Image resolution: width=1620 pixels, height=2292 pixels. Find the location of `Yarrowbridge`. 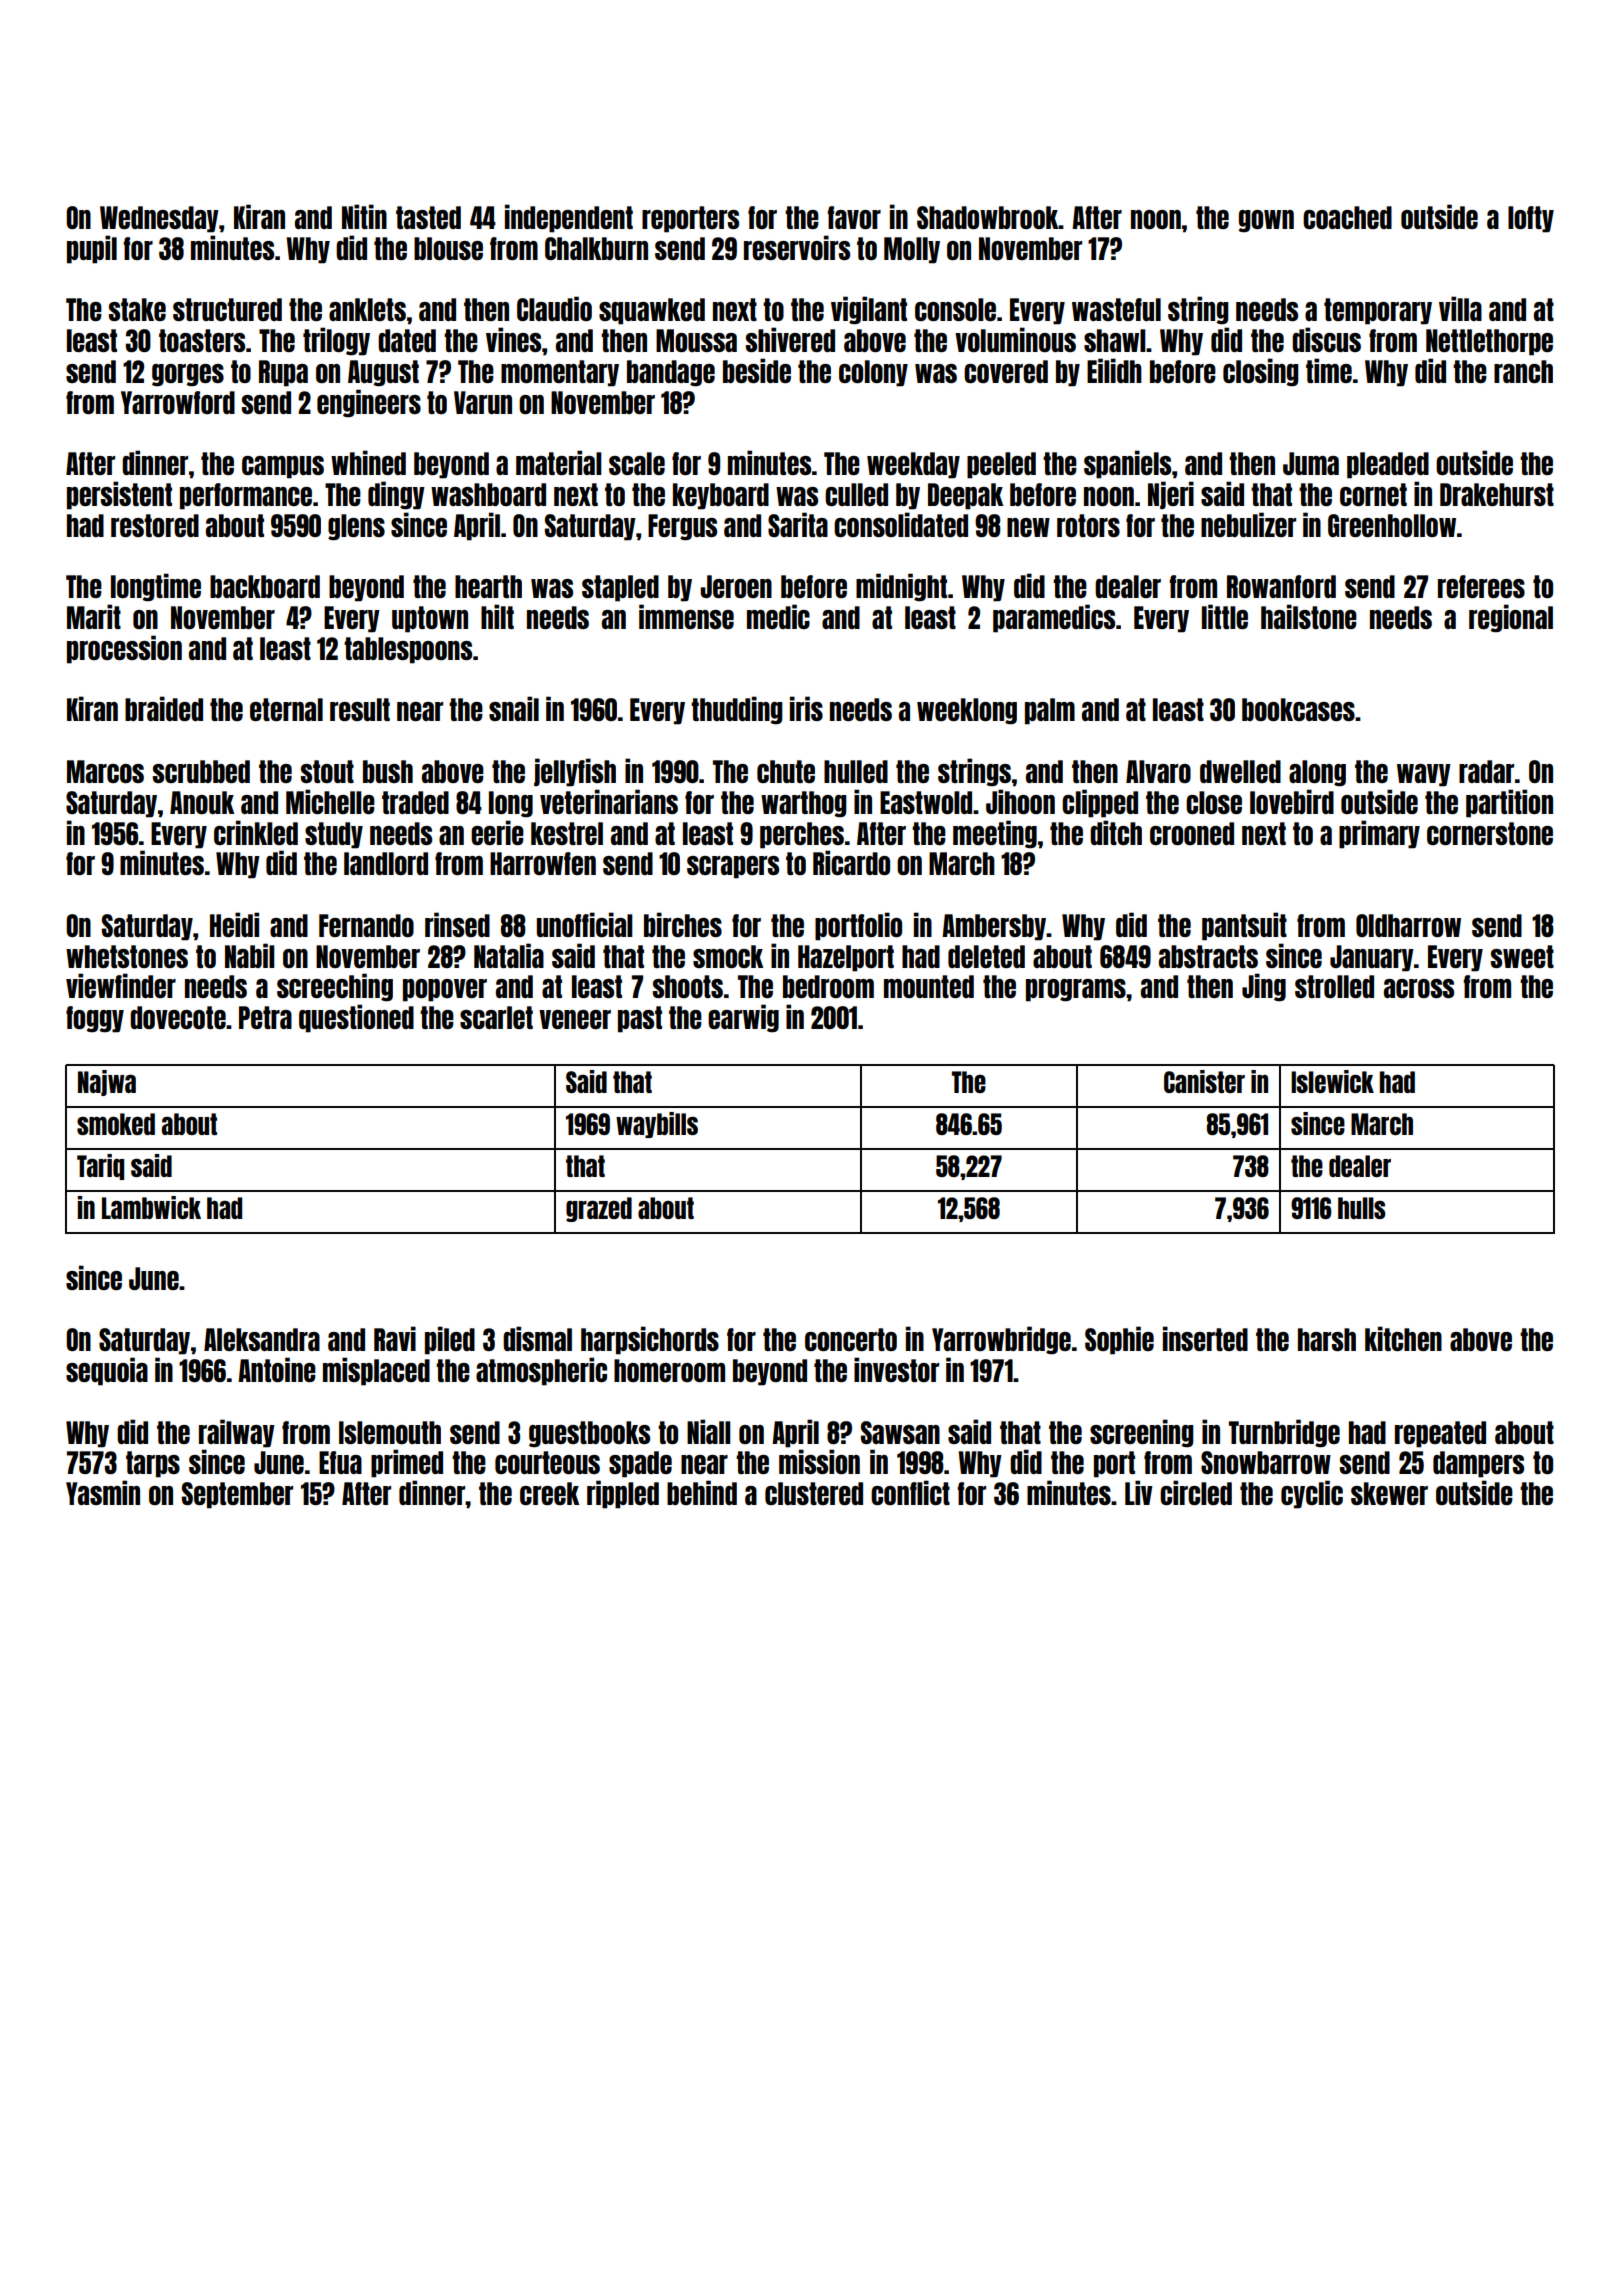

Yarrowbridge is located at coordinates (1001, 1340).
